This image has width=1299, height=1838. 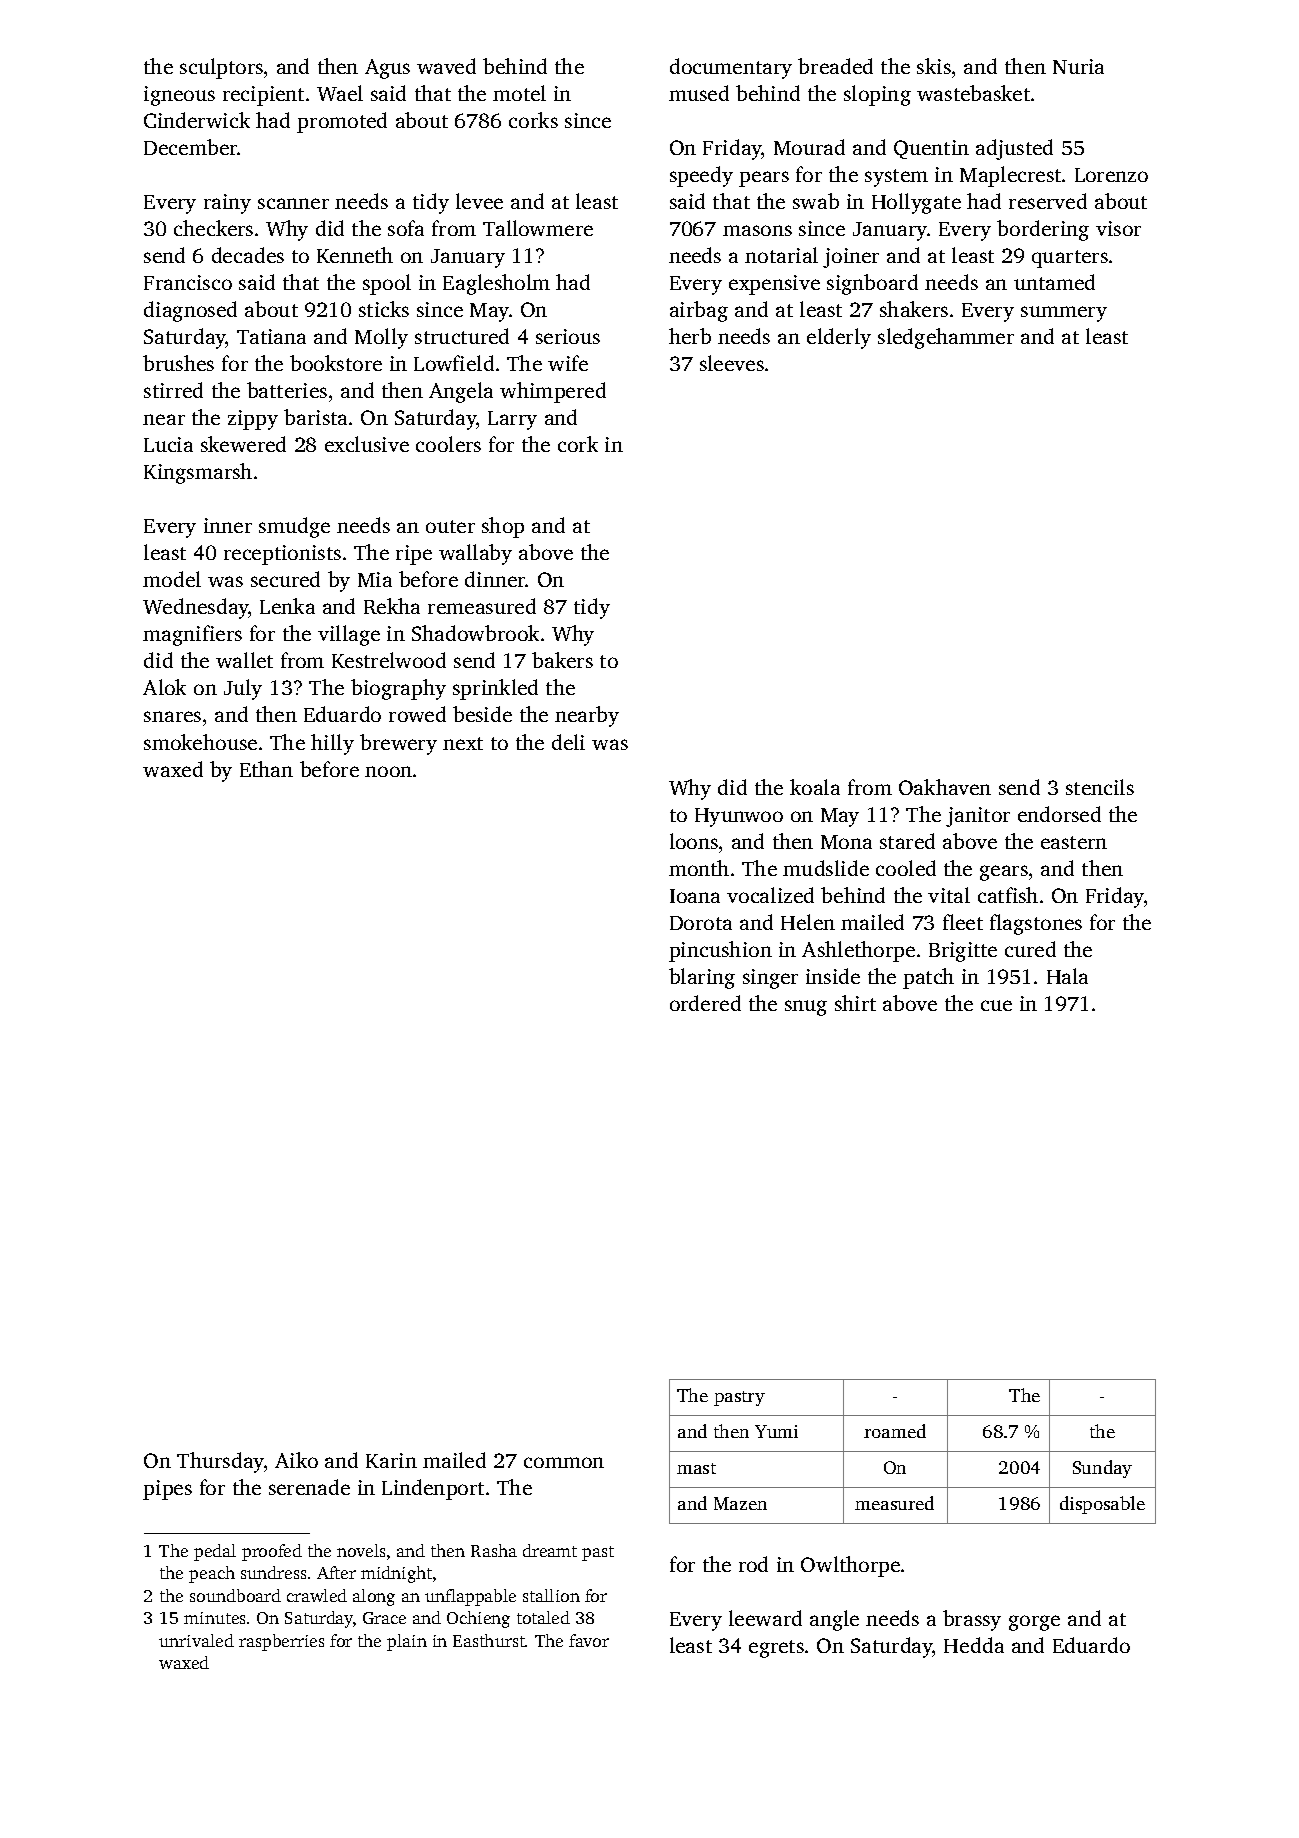 What do you see at coordinates (272, 1552) in the image?
I see `proofed` at bounding box center [272, 1552].
